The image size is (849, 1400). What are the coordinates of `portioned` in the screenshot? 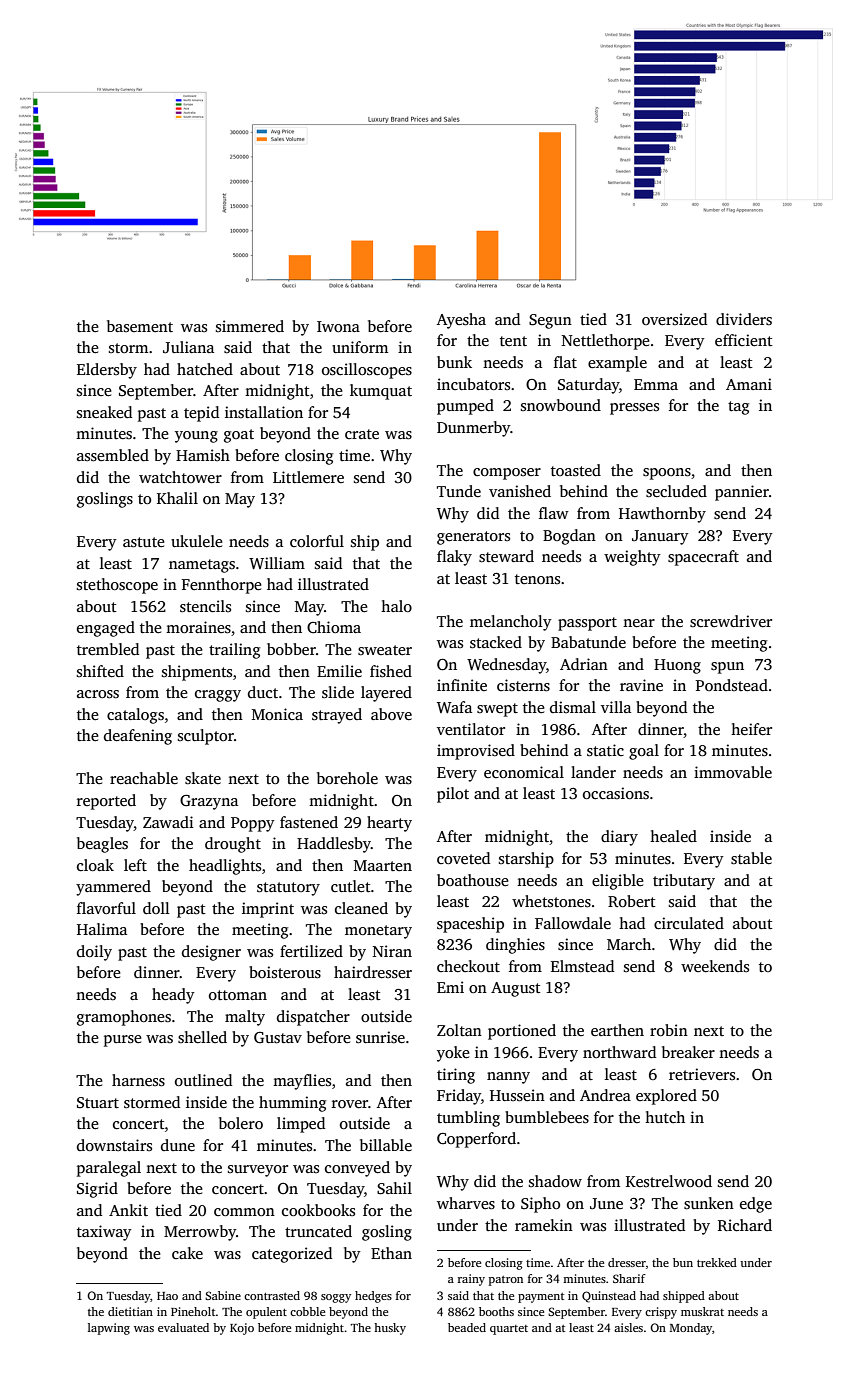 It's located at (522, 1032).
